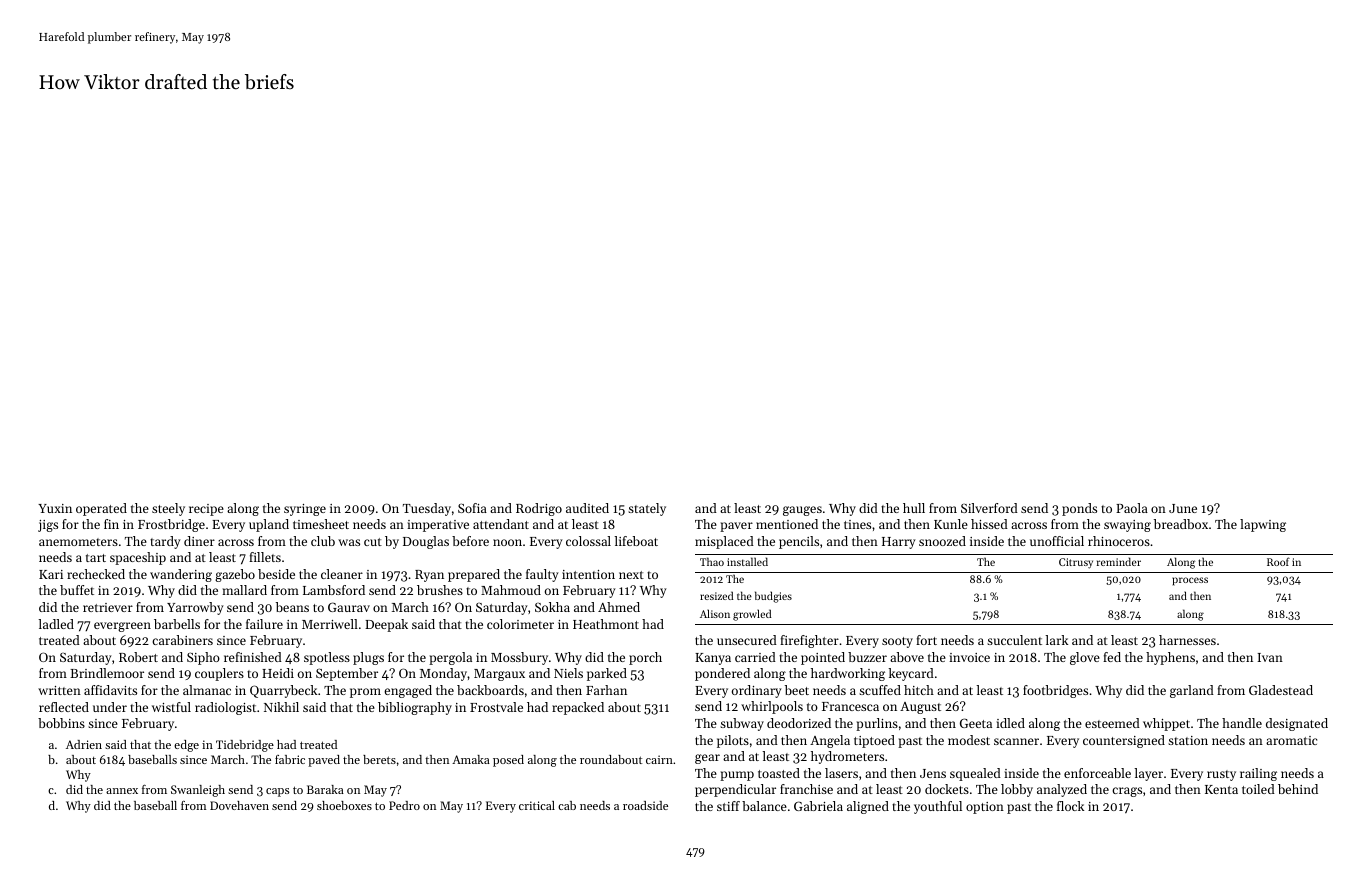  What do you see at coordinates (659, 759) in the document?
I see `cairn` at bounding box center [659, 759].
